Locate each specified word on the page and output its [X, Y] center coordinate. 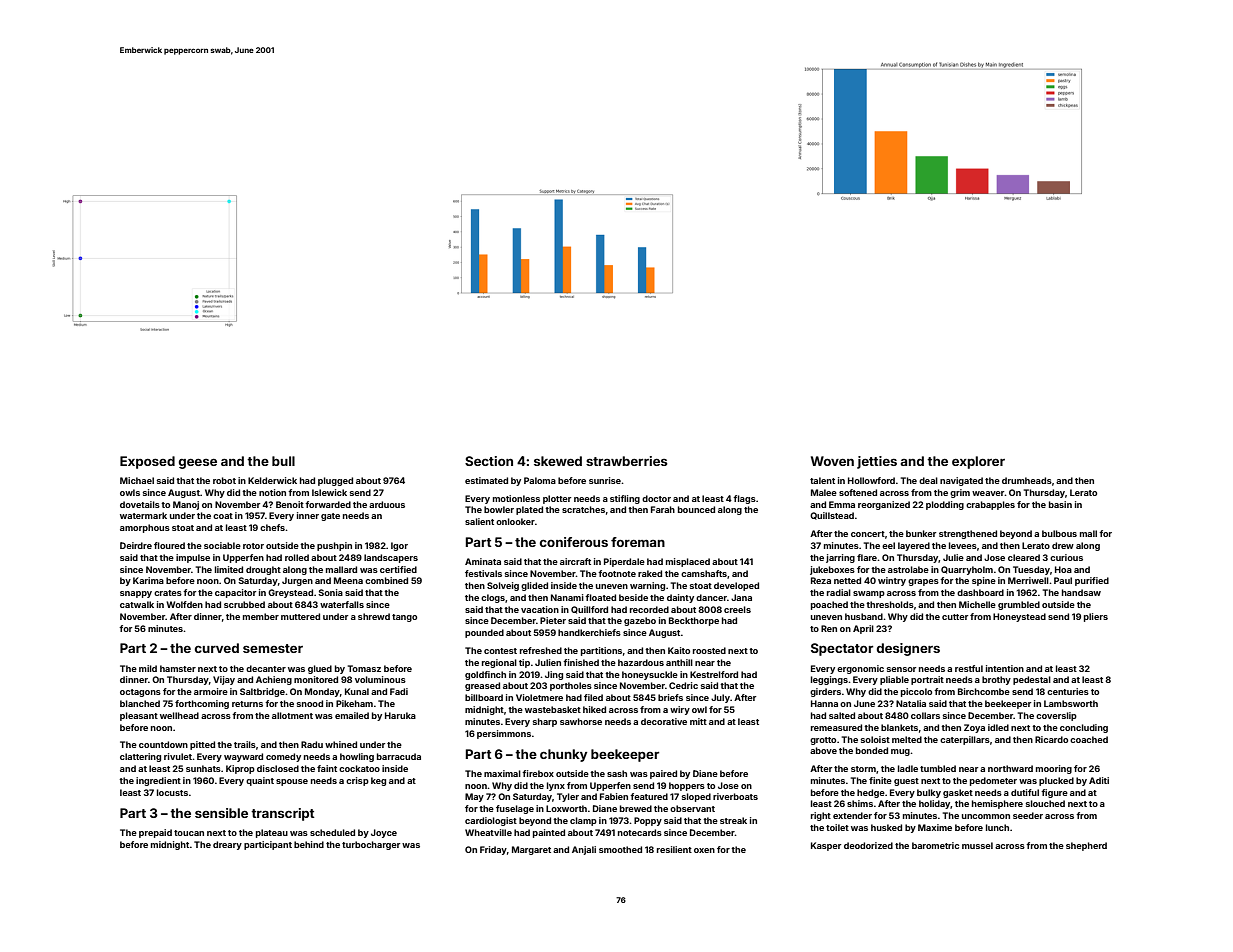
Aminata [483, 561]
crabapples [990, 505]
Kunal [357, 691]
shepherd [1086, 846]
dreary [227, 845]
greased [482, 686]
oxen [704, 850]
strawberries [627, 461]
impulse [193, 558]
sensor [901, 669]
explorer [978, 462]
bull [283, 461]
